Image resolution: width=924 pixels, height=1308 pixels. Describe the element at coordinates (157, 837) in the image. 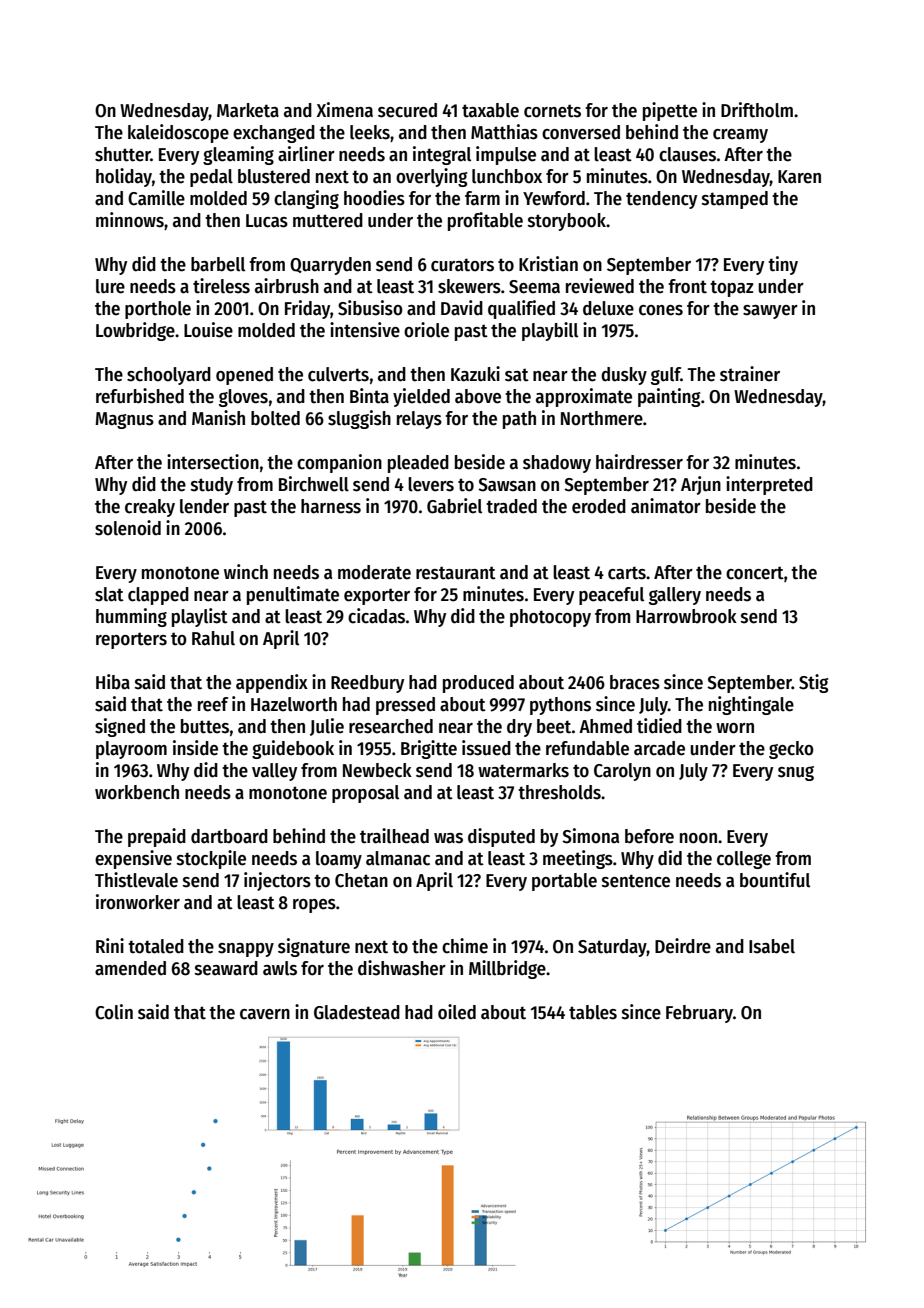

I see `prepaid` at that location.
